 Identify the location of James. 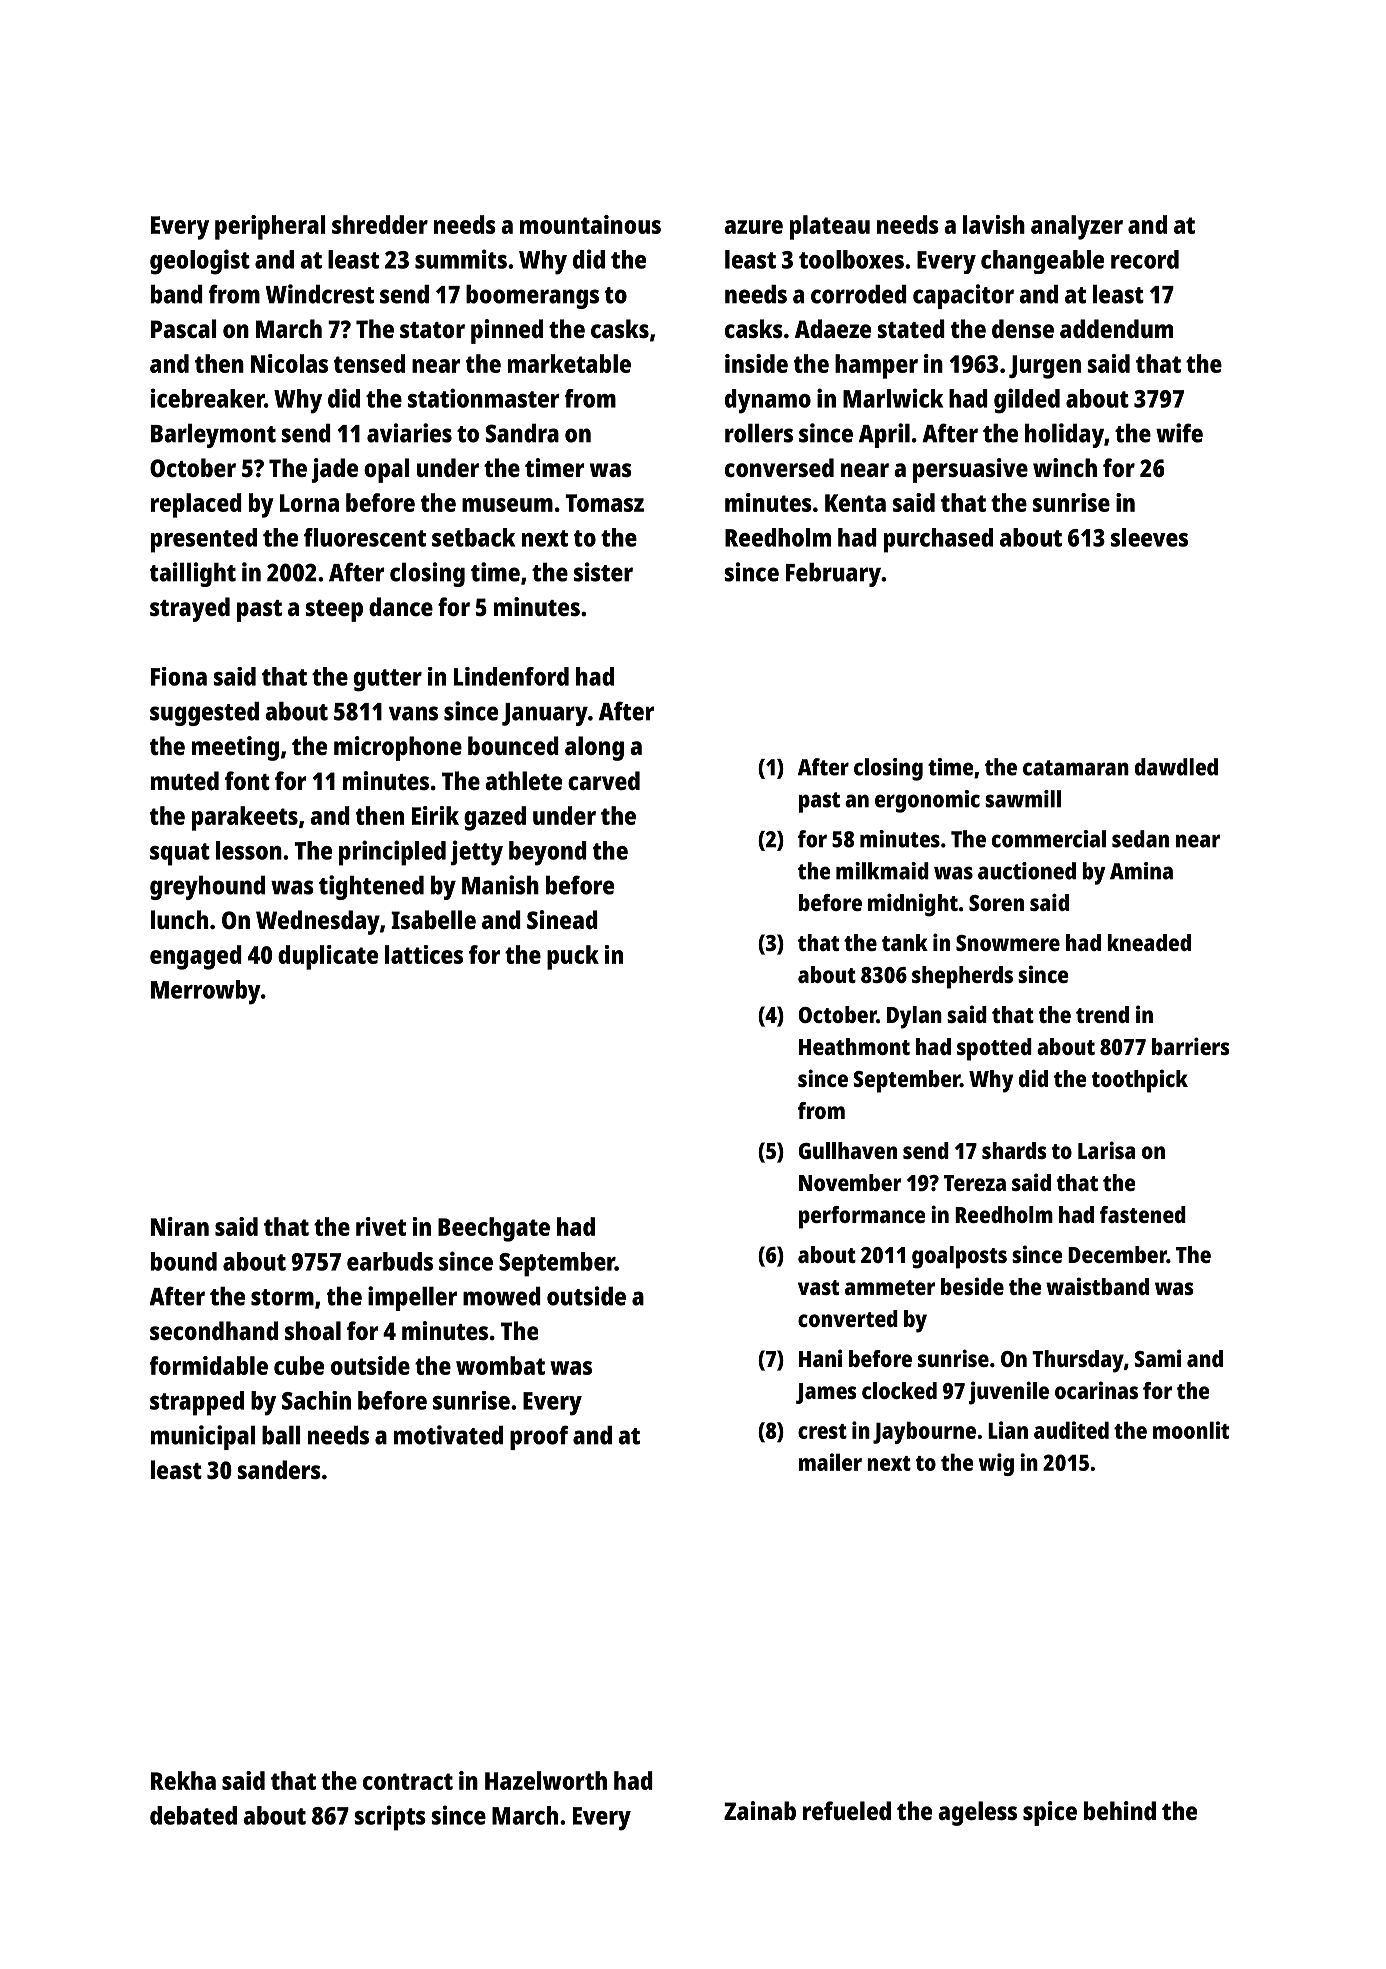
(826, 1393).
